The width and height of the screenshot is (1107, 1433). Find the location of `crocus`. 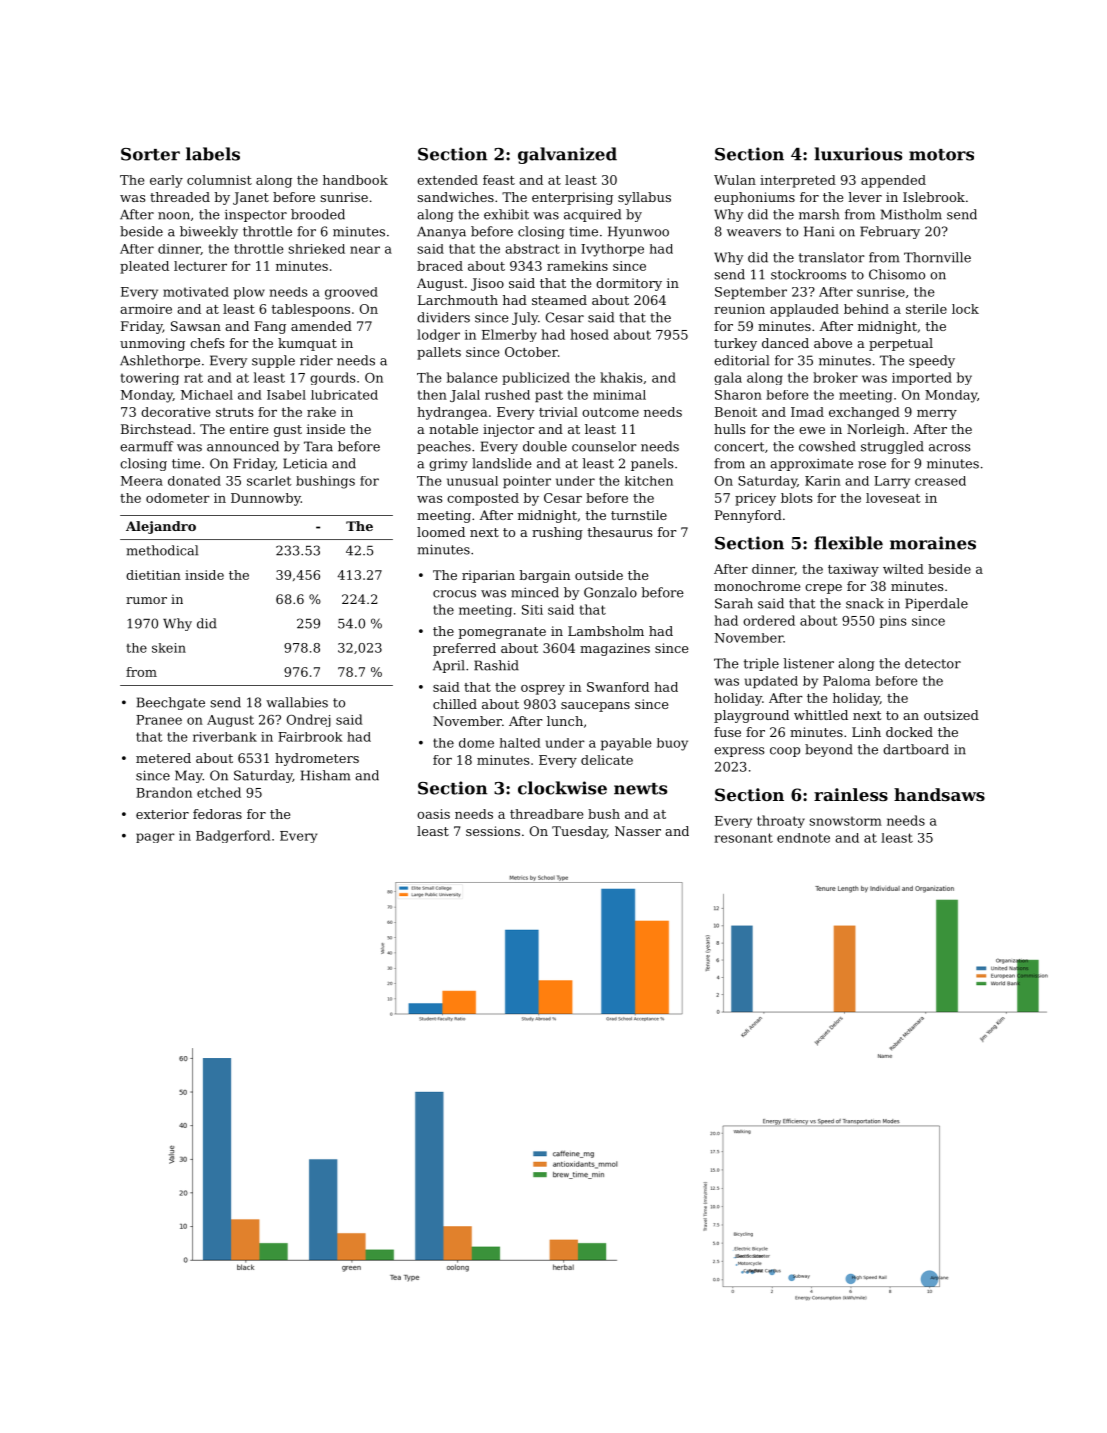

crocus is located at coordinates (454, 594).
